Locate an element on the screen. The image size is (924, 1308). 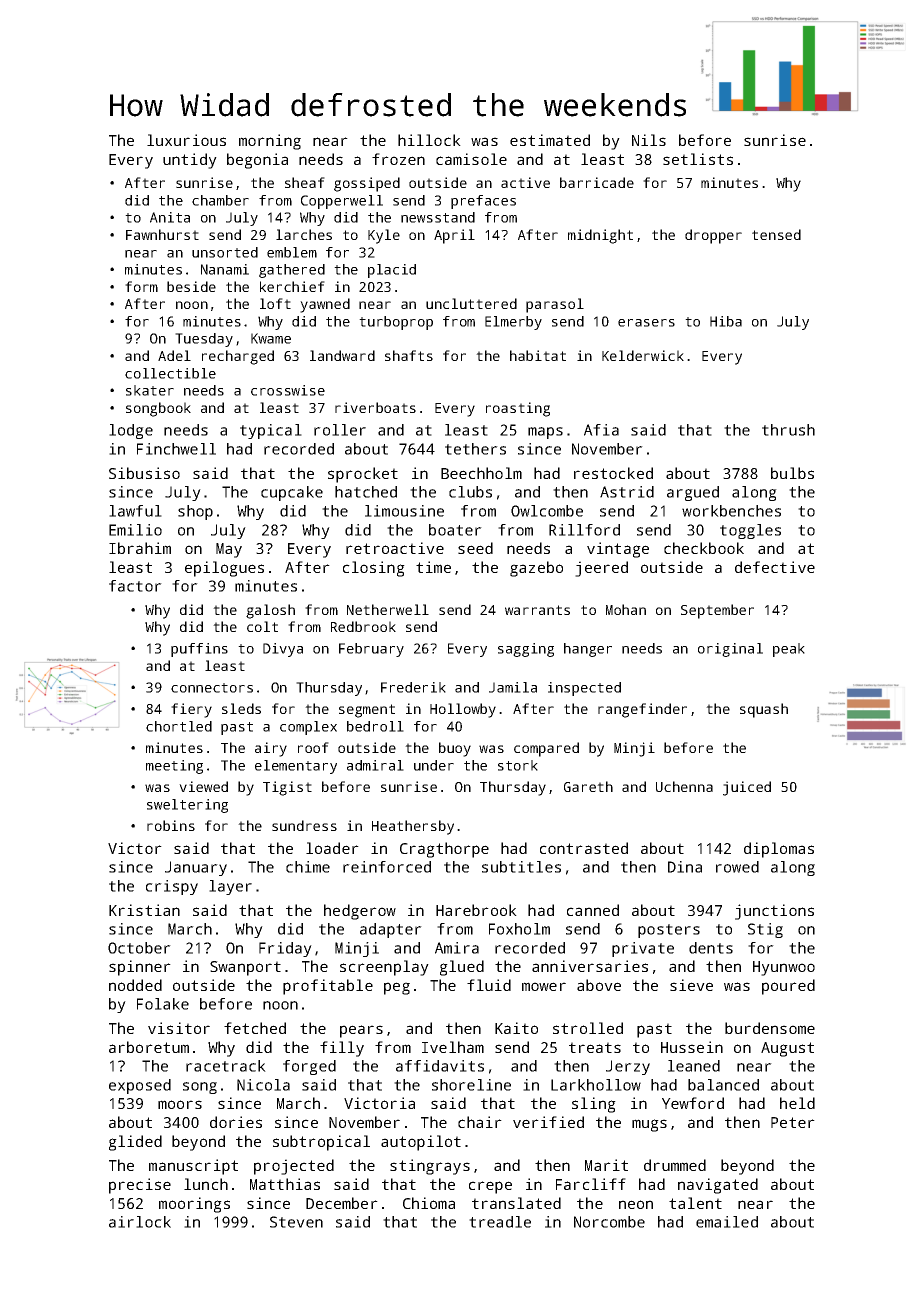
begonia is located at coordinates (257, 161).
